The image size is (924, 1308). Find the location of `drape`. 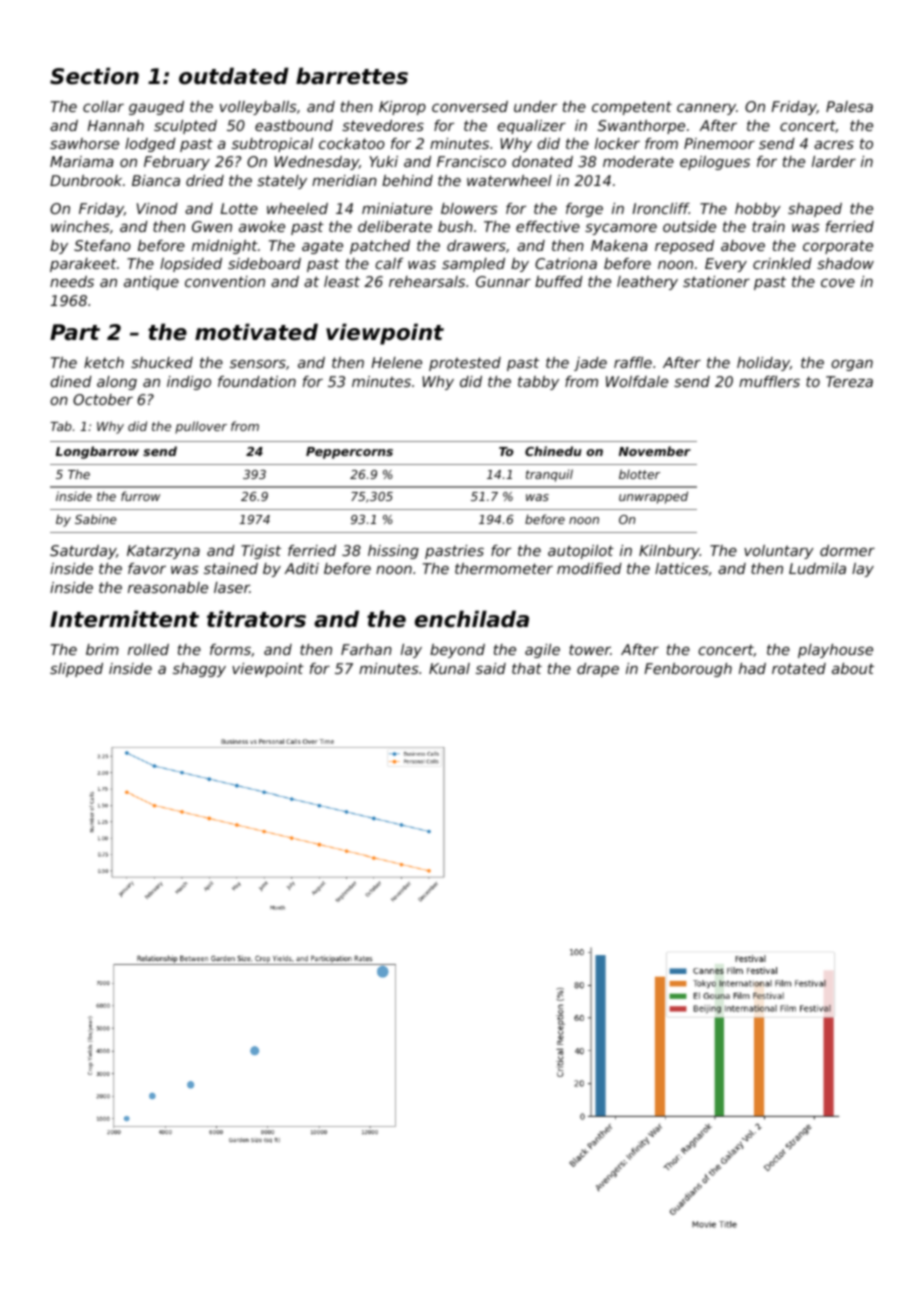

drape is located at coordinates (598, 670).
